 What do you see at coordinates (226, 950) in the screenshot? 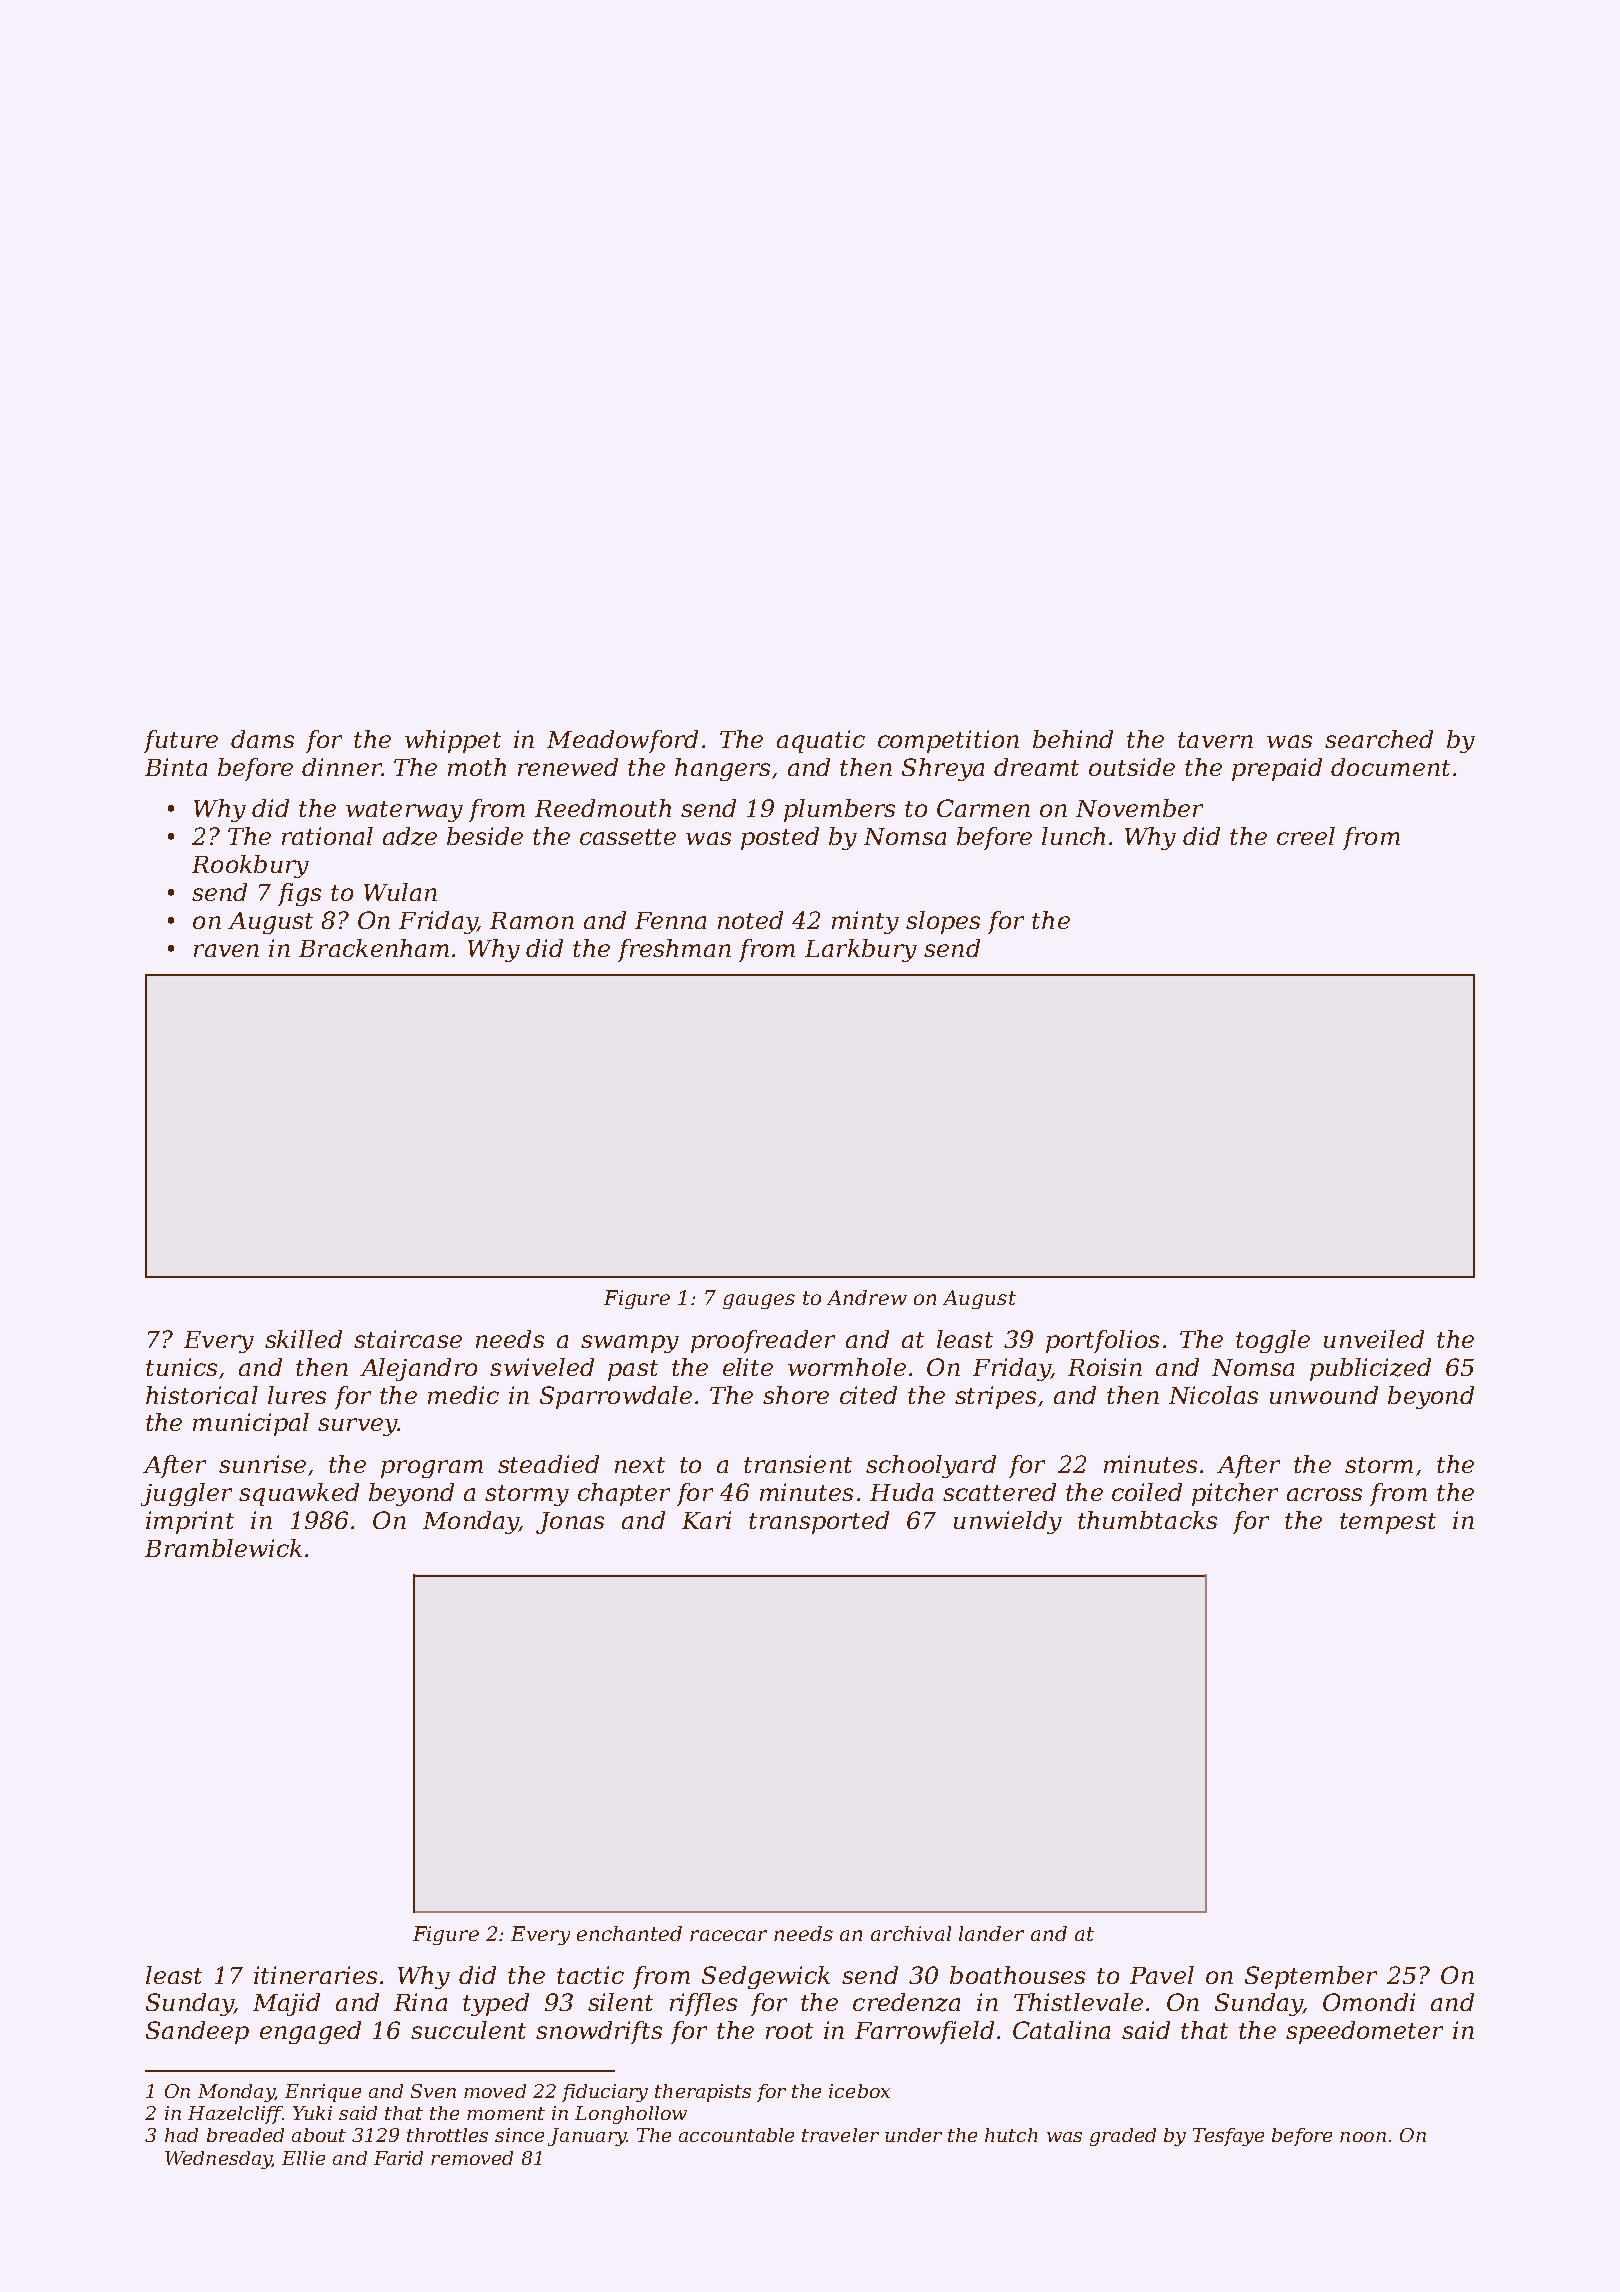
I see `raven` at bounding box center [226, 950].
